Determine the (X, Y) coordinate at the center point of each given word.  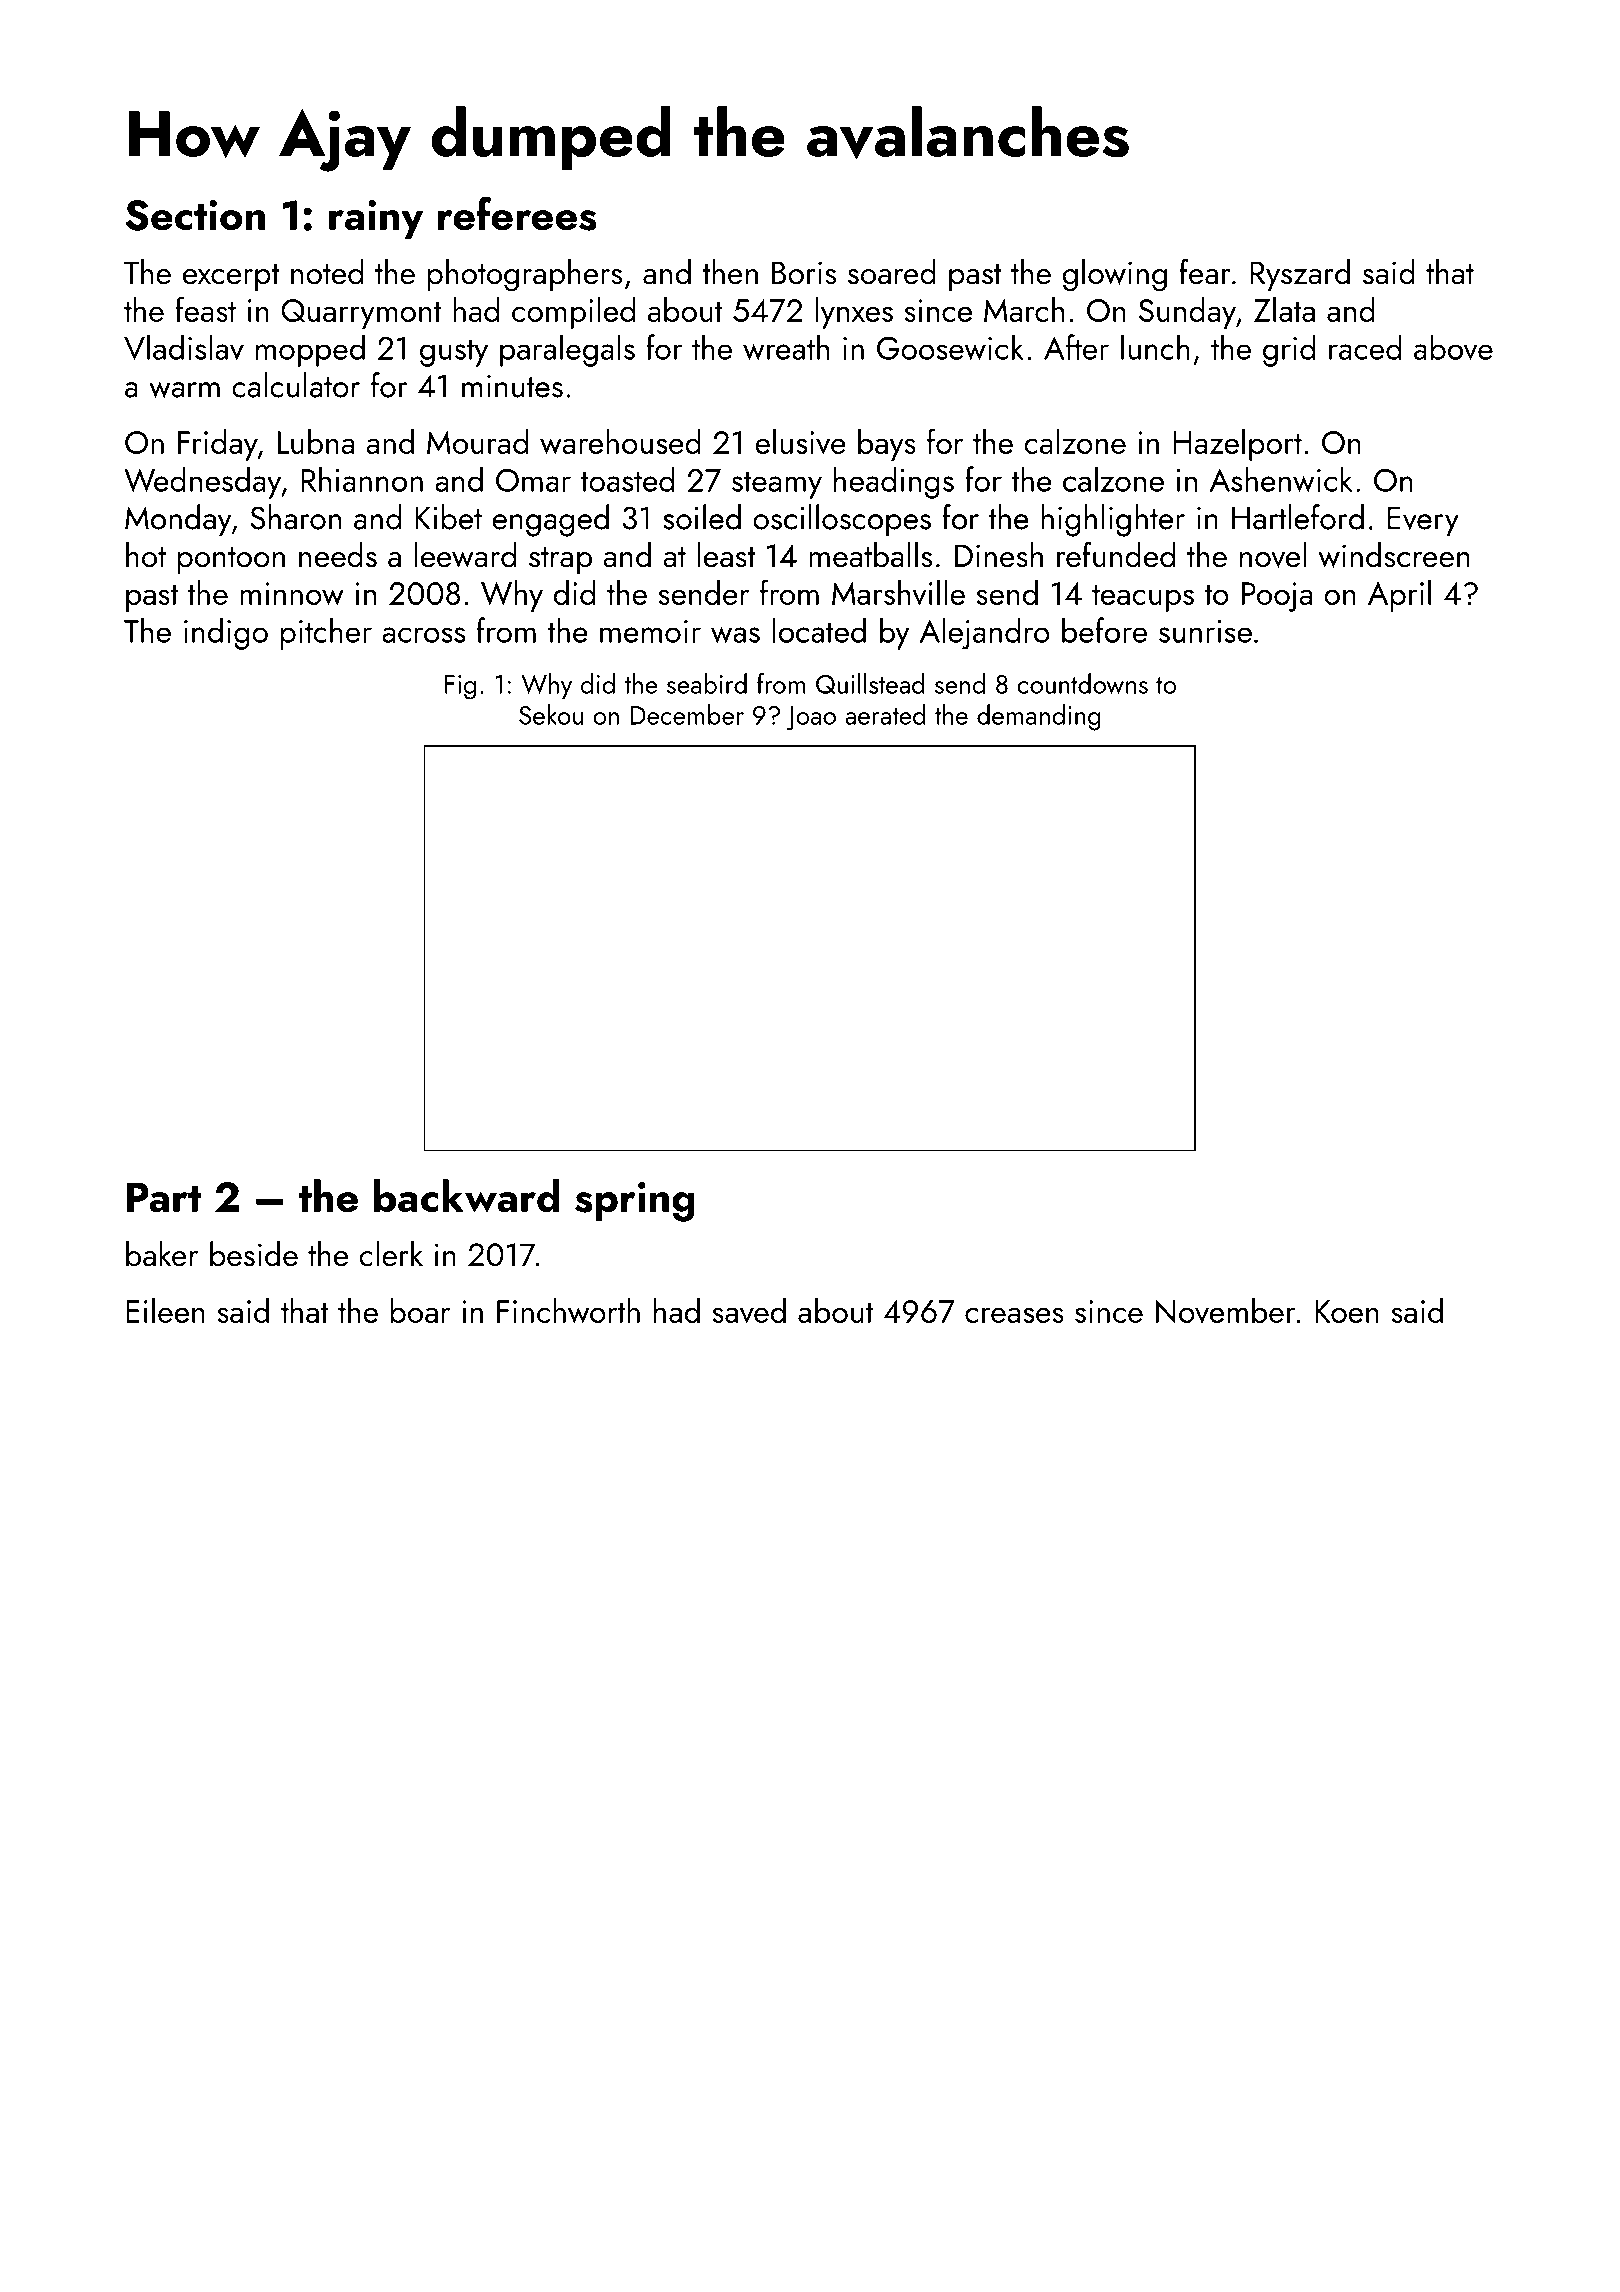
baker (162, 1254)
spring (635, 1202)
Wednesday (202, 482)
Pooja (1277, 597)
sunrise (1205, 631)
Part (164, 1197)
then (730, 272)
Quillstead (870, 683)
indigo (226, 633)
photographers (524, 275)
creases (1014, 1315)
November (1226, 1311)
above (1453, 347)
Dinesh (999, 555)
